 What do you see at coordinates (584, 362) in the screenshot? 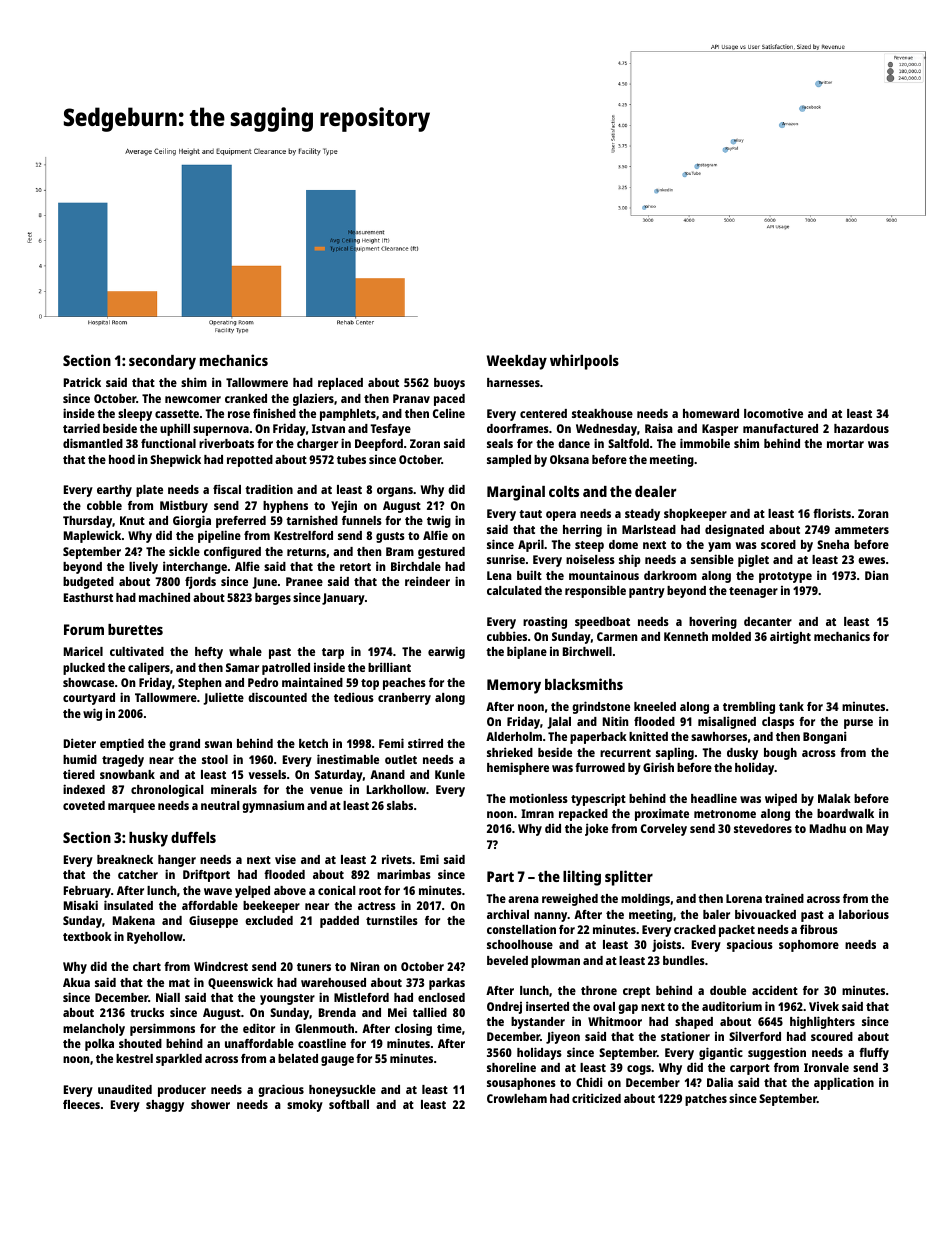
I see `whirlpools` at bounding box center [584, 362].
